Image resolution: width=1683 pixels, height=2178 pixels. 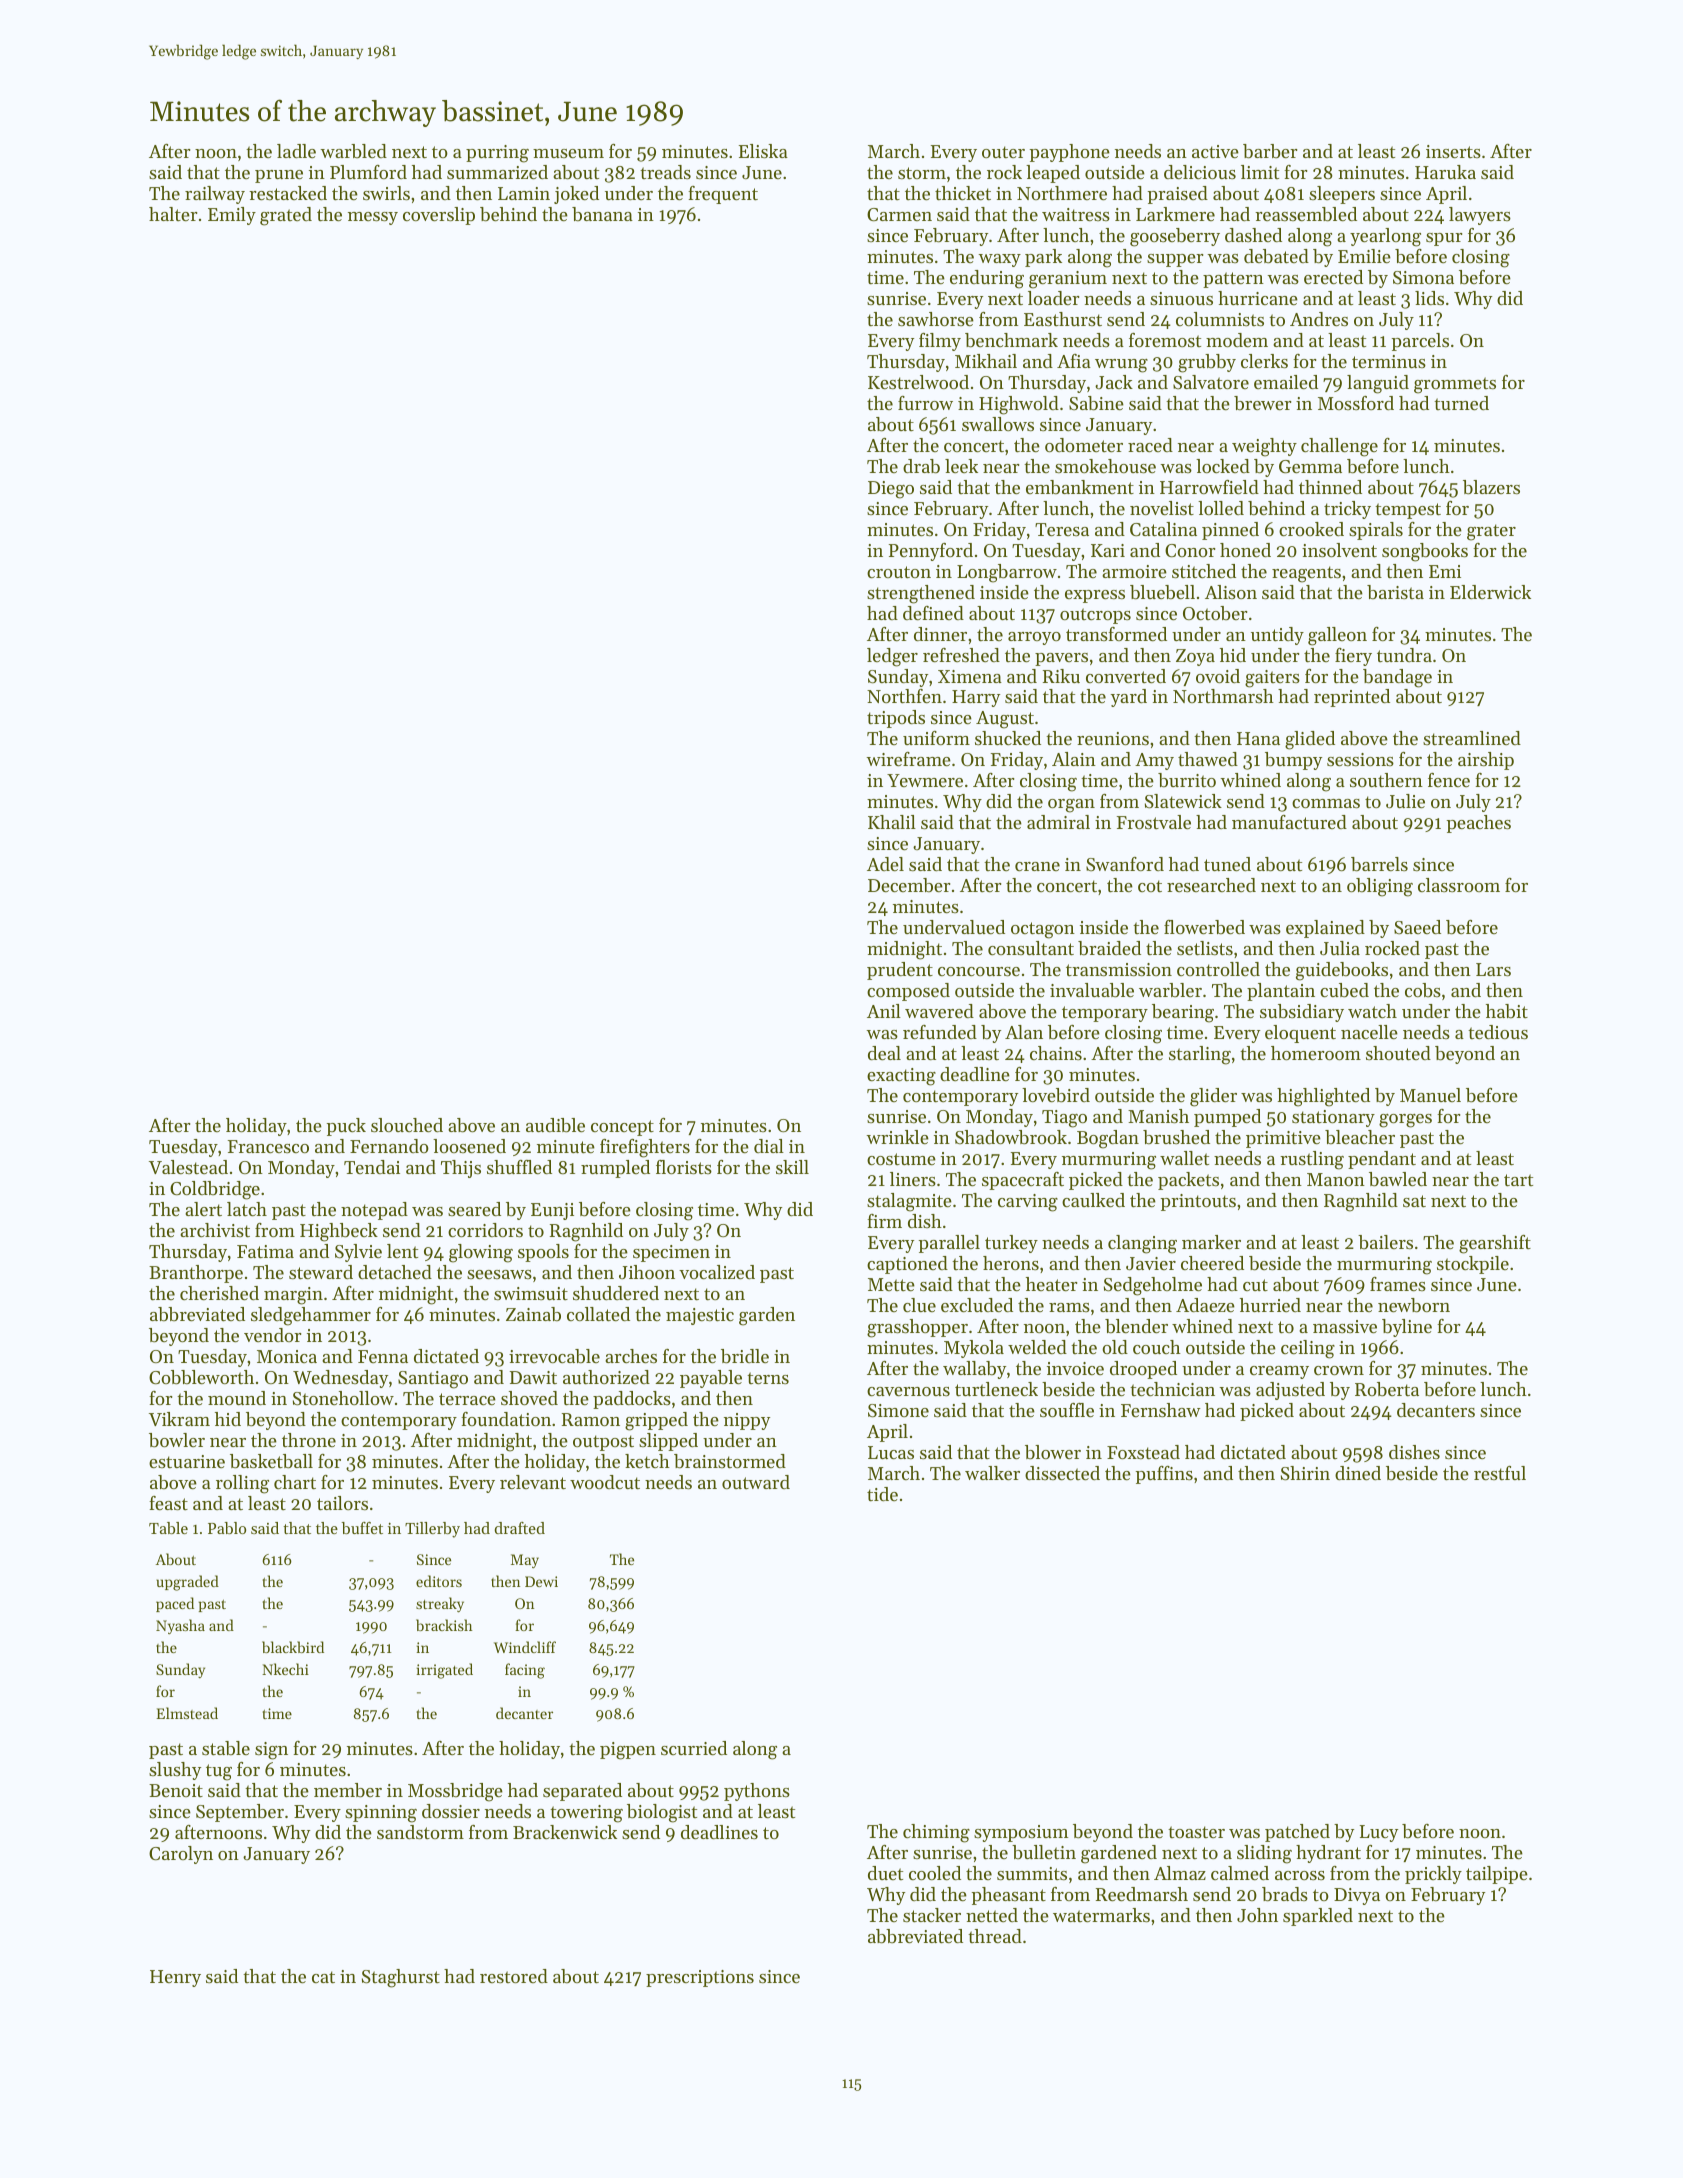 I want to click on restored, so click(x=514, y=1976).
